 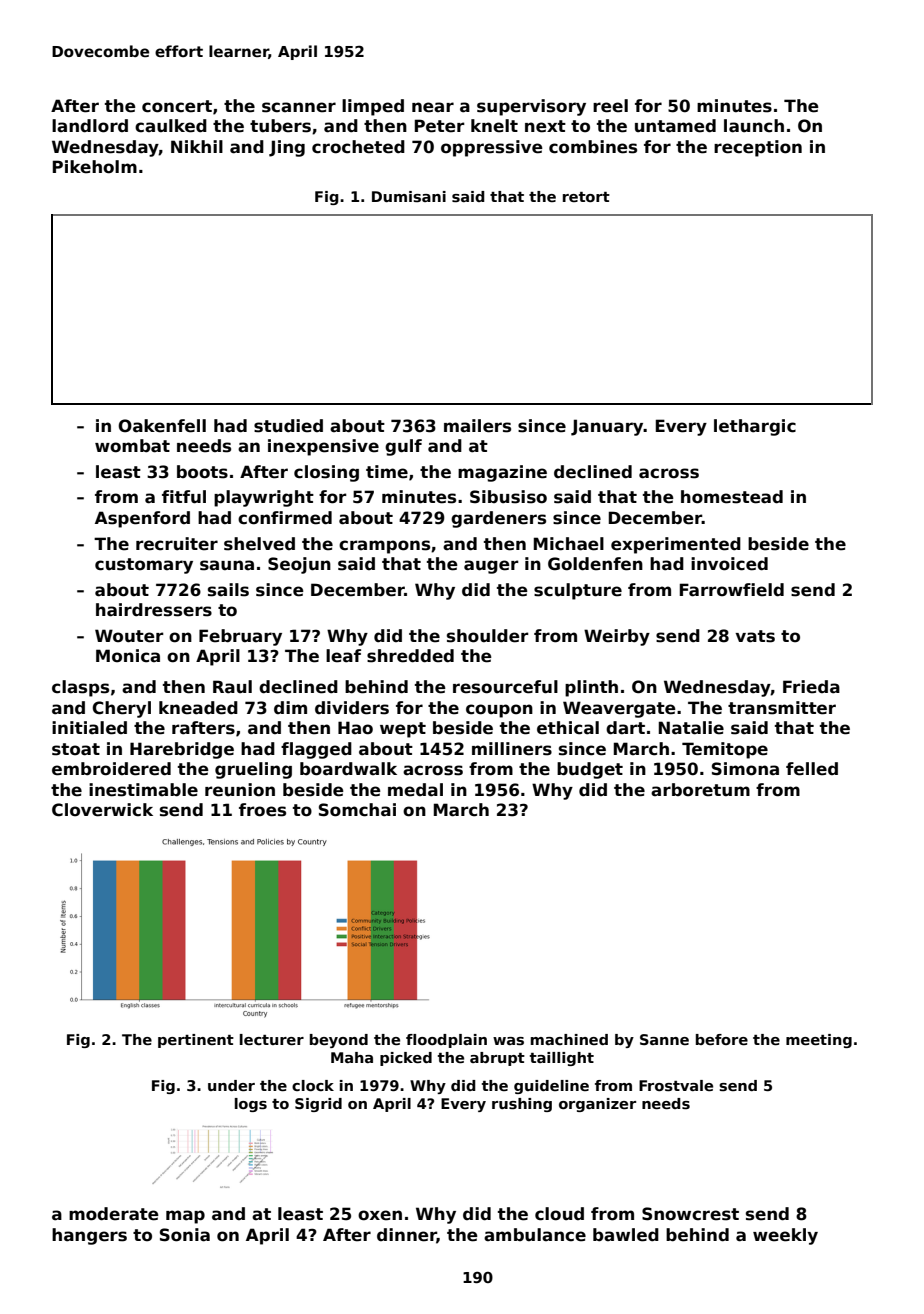 I want to click on supervisory, so click(x=531, y=107).
